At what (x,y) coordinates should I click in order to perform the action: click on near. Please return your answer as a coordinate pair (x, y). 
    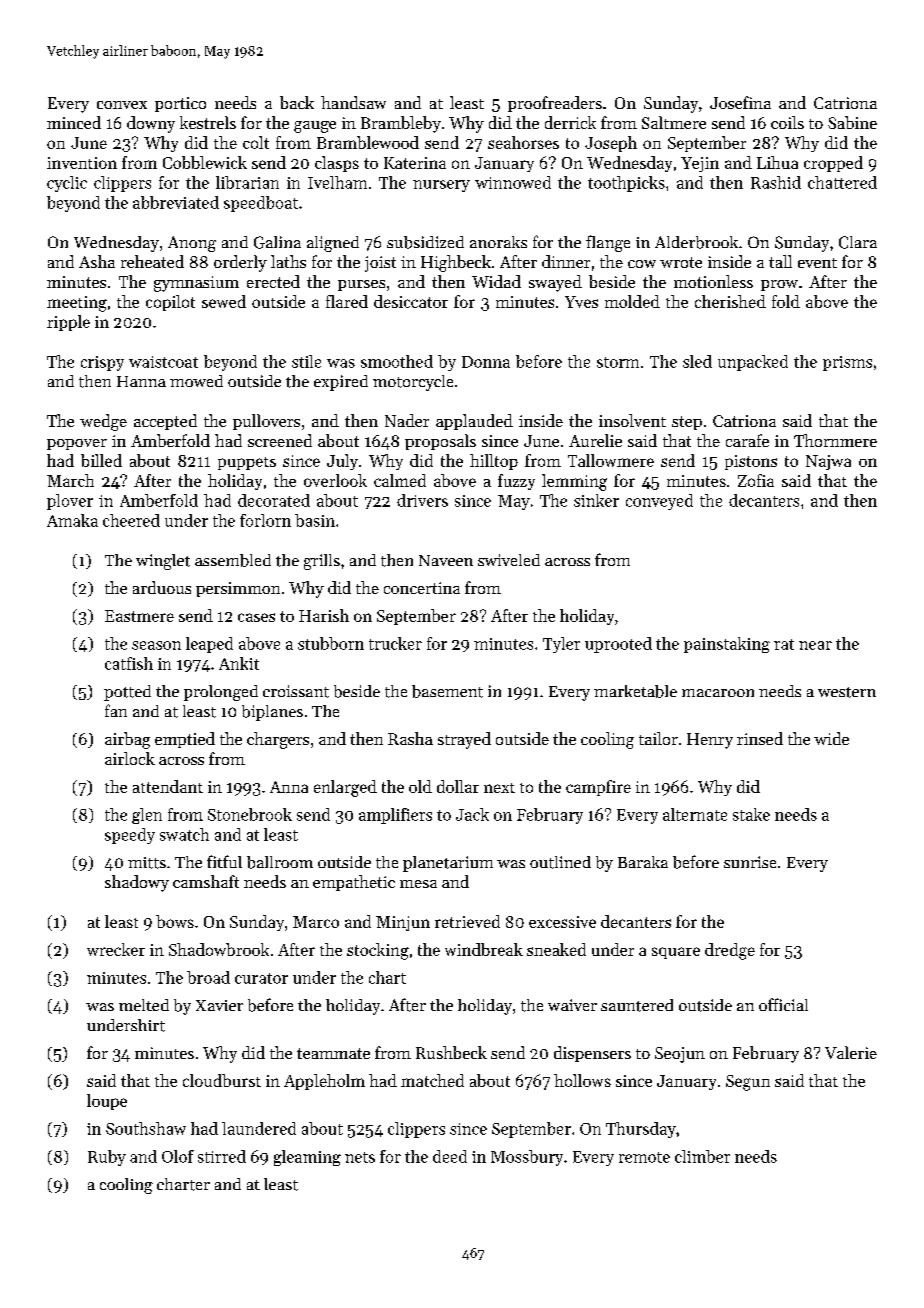
    Looking at the image, I should click on (815, 645).
